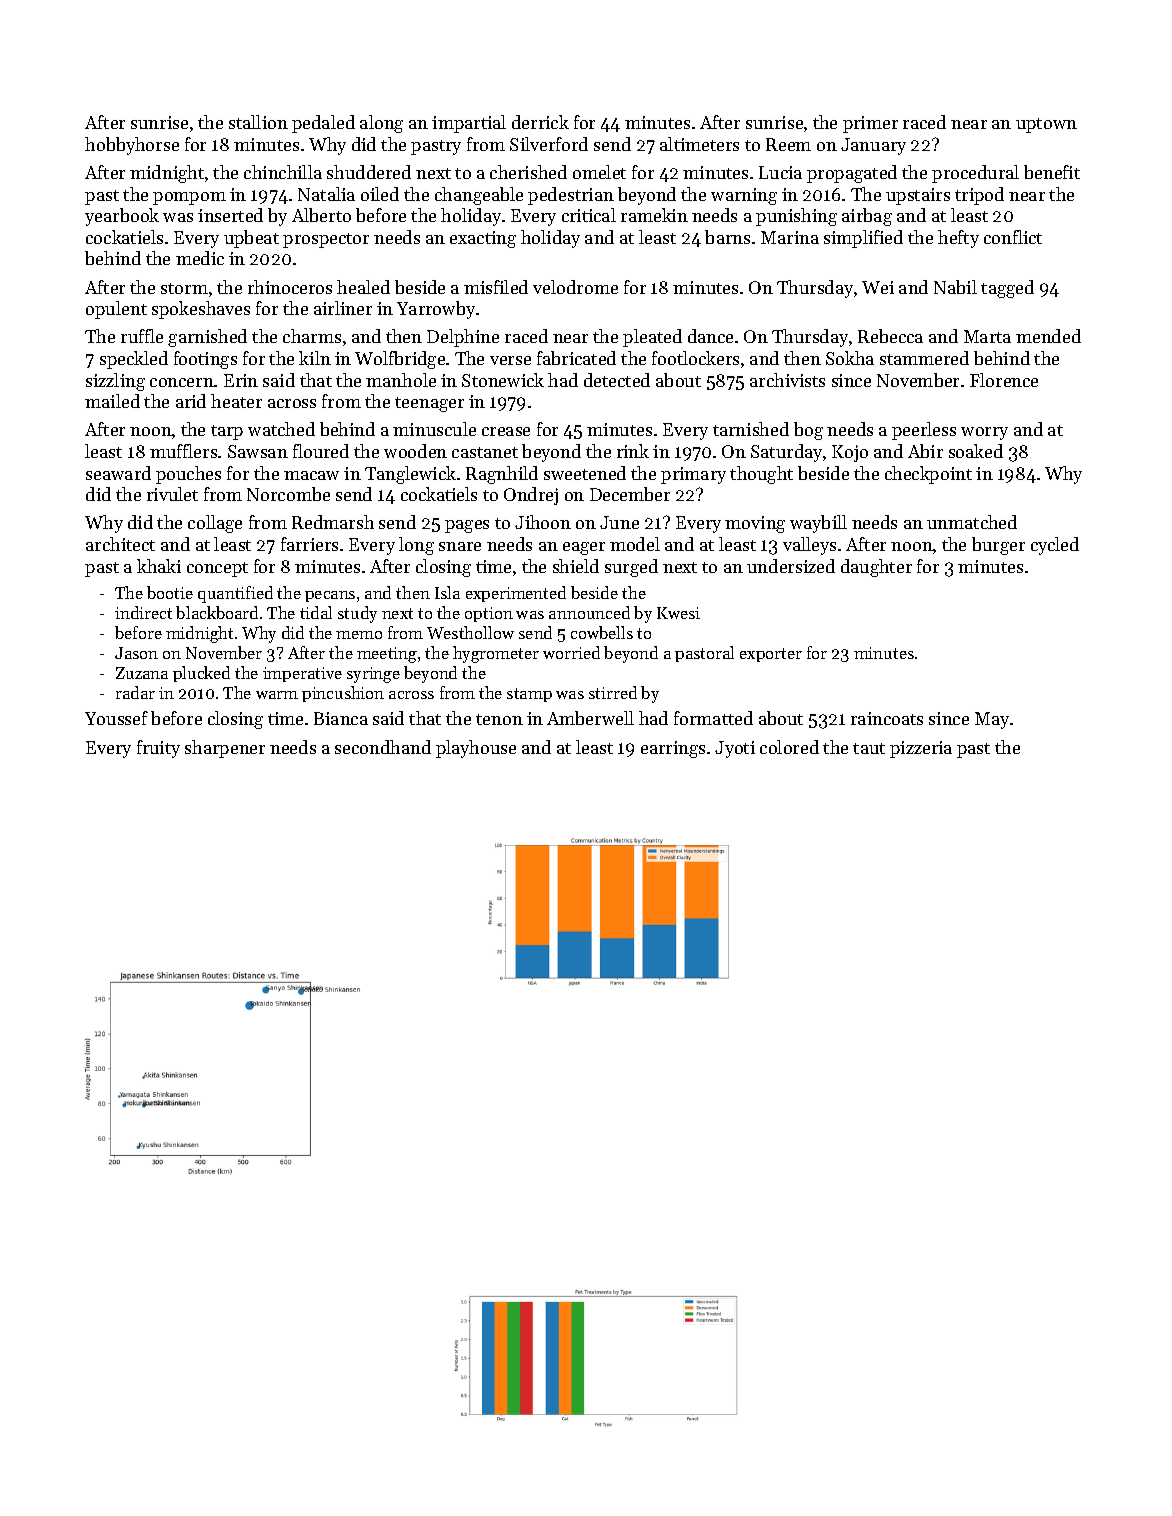 Image resolution: width=1172 pixels, height=1516 pixels. What do you see at coordinates (788, 144) in the screenshot?
I see `Reem` at bounding box center [788, 144].
